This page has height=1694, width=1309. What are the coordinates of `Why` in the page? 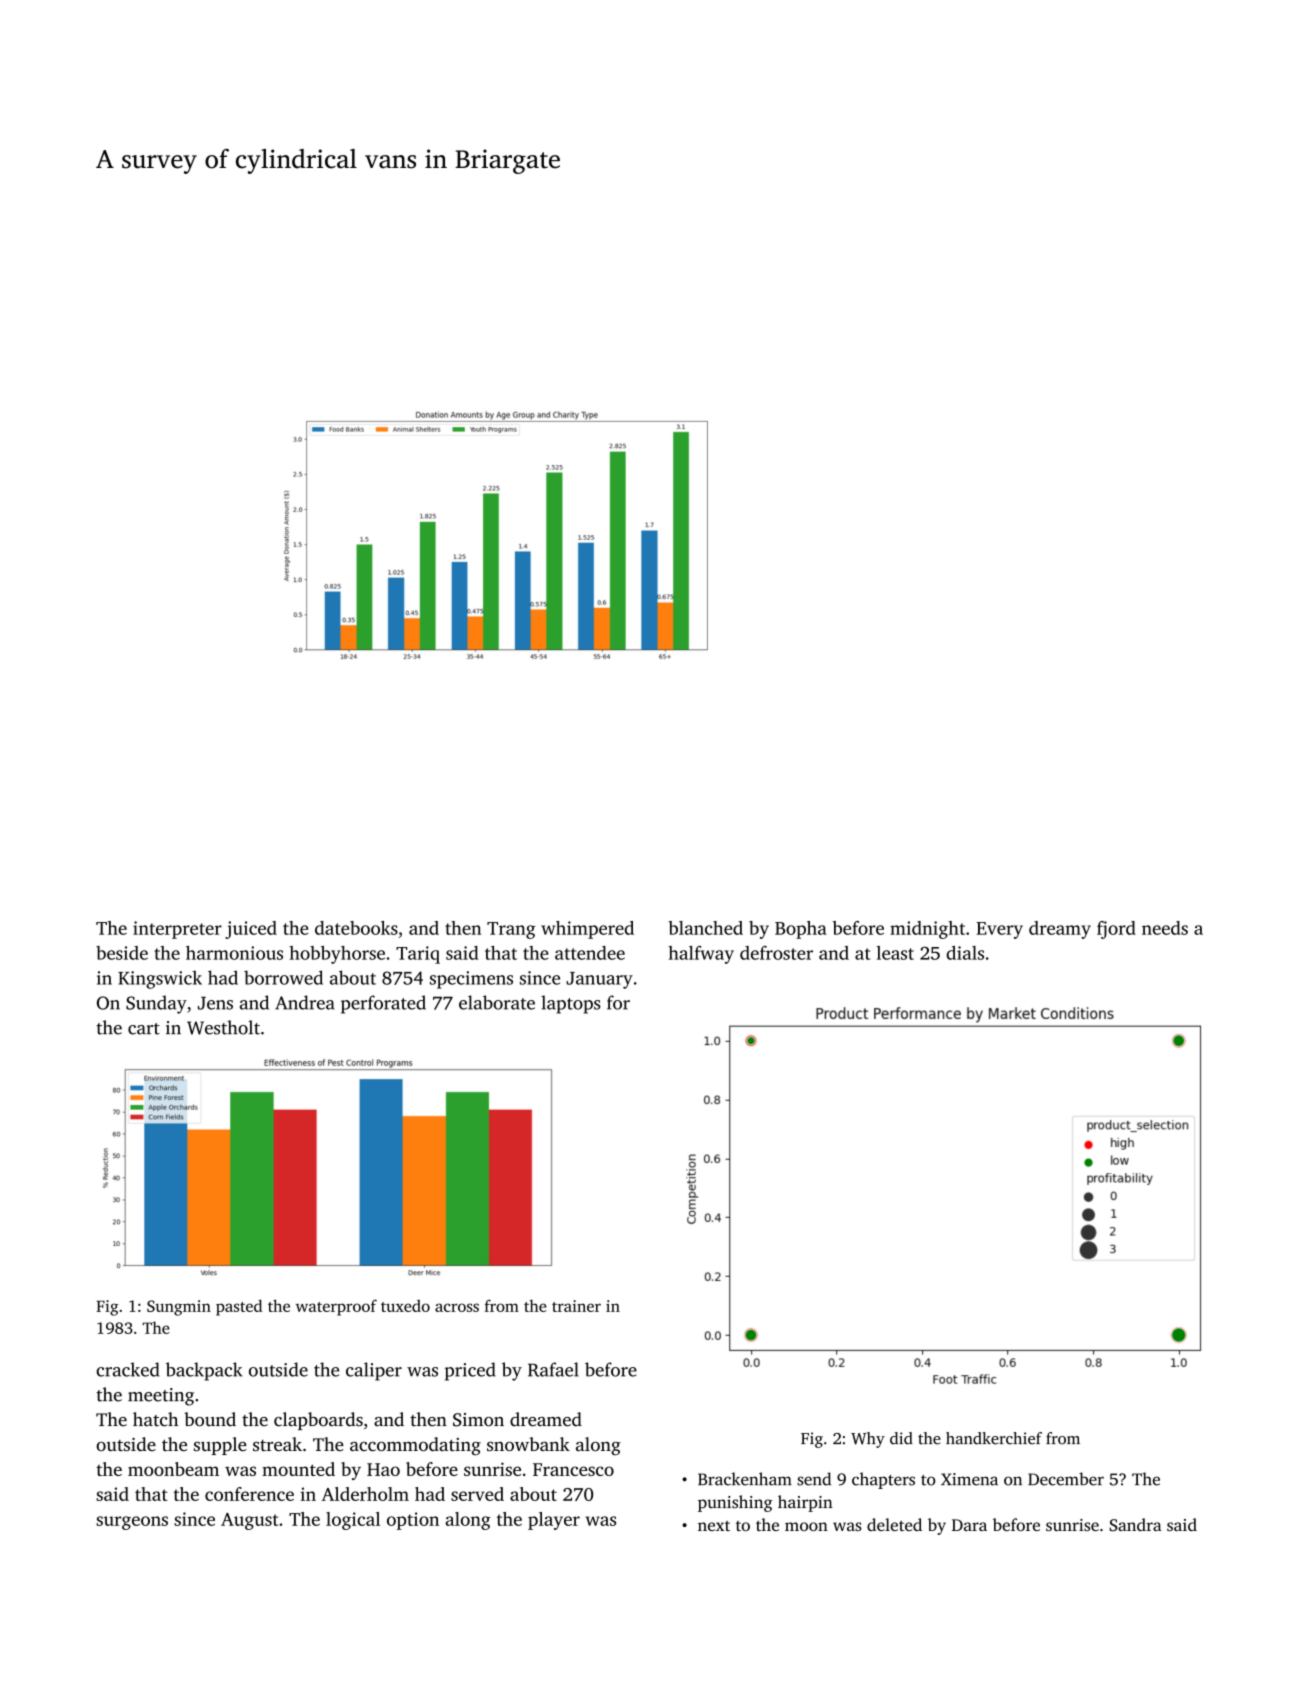 It's located at (868, 1440).
